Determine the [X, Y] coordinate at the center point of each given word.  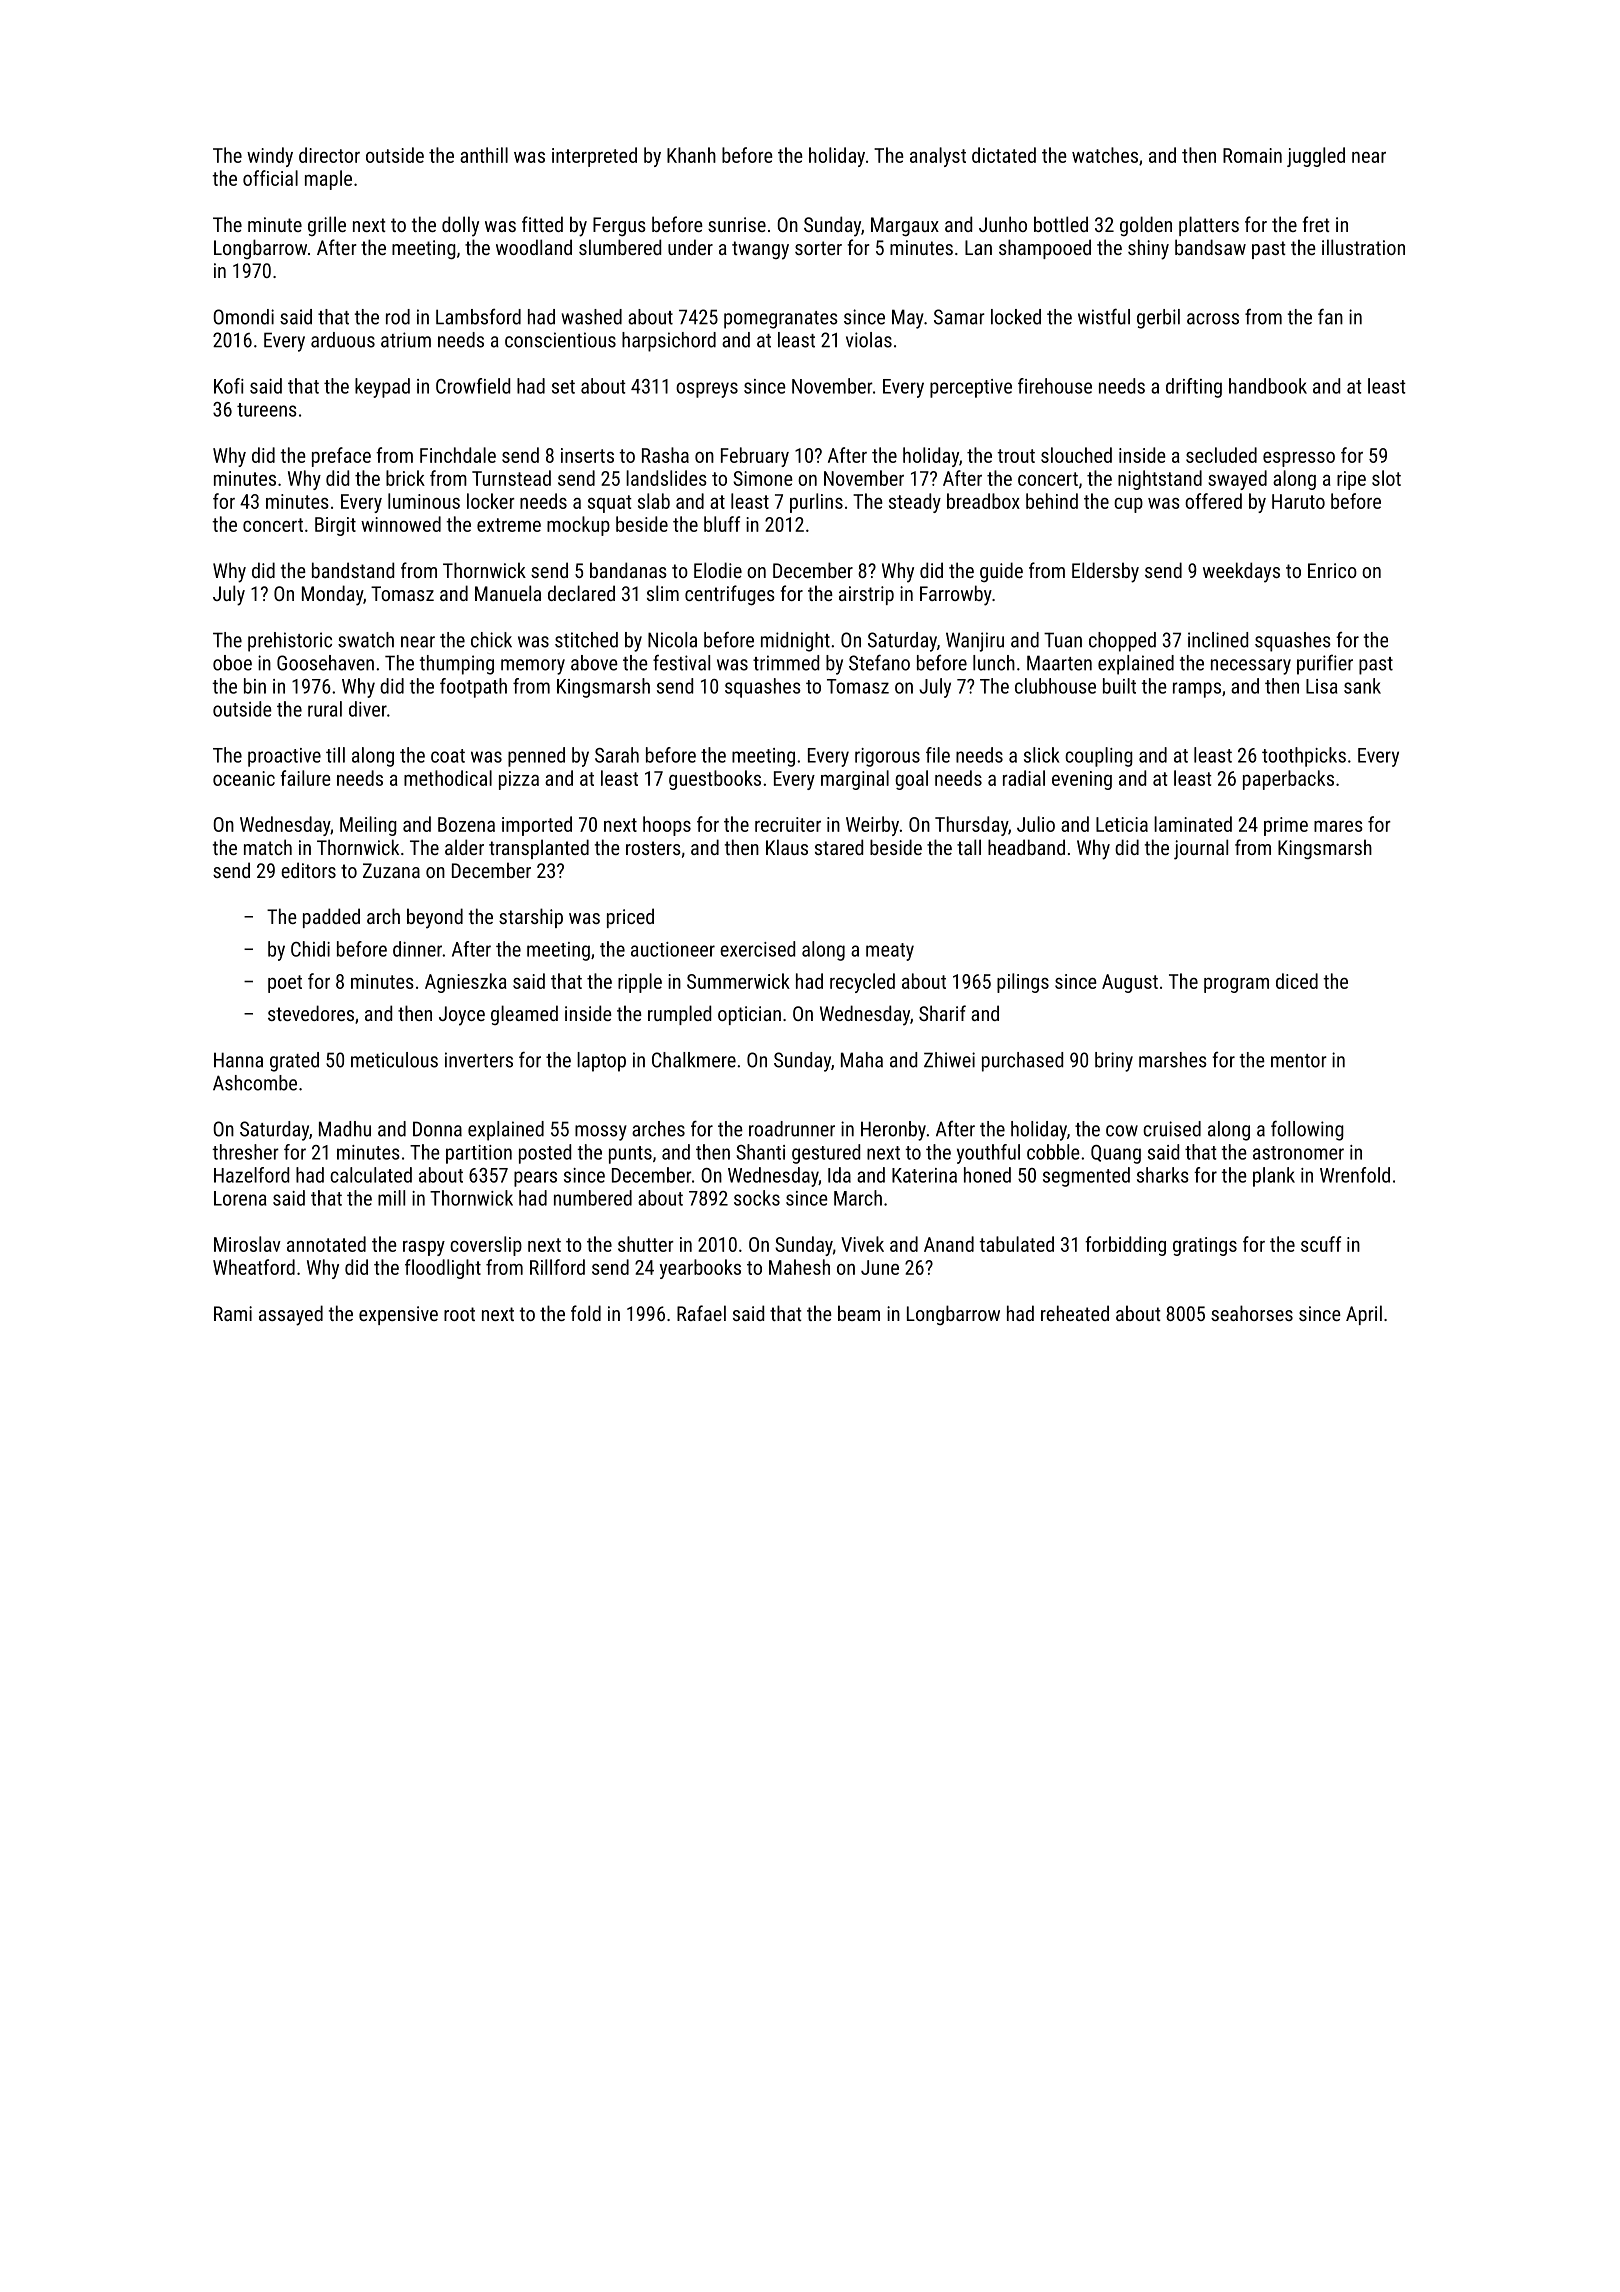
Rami [233, 1313]
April [1364, 1315]
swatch [366, 640]
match [268, 847]
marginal [855, 780]
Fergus [619, 226]
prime [1286, 826]
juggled [1316, 157]
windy [270, 157]
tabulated [1016, 1244]
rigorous [887, 757]
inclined [1218, 640]
